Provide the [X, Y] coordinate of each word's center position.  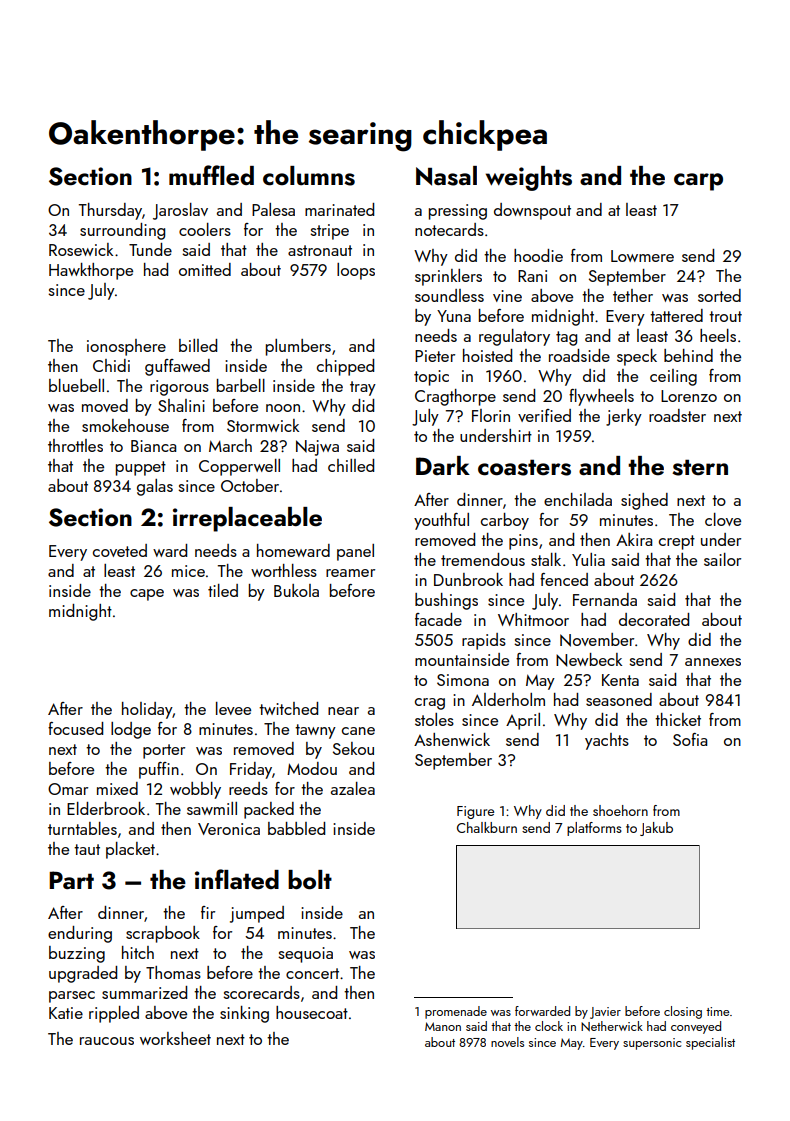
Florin [491, 415]
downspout [532, 211]
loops [356, 271]
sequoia [305, 955]
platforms [594, 829]
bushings [446, 601]
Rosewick [81, 249]
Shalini [181, 405]
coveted [120, 550]
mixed [117, 788]
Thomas [173, 972]
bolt [310, 880]
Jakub [656, 829]
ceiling [673, 377]
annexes [713, 662]
